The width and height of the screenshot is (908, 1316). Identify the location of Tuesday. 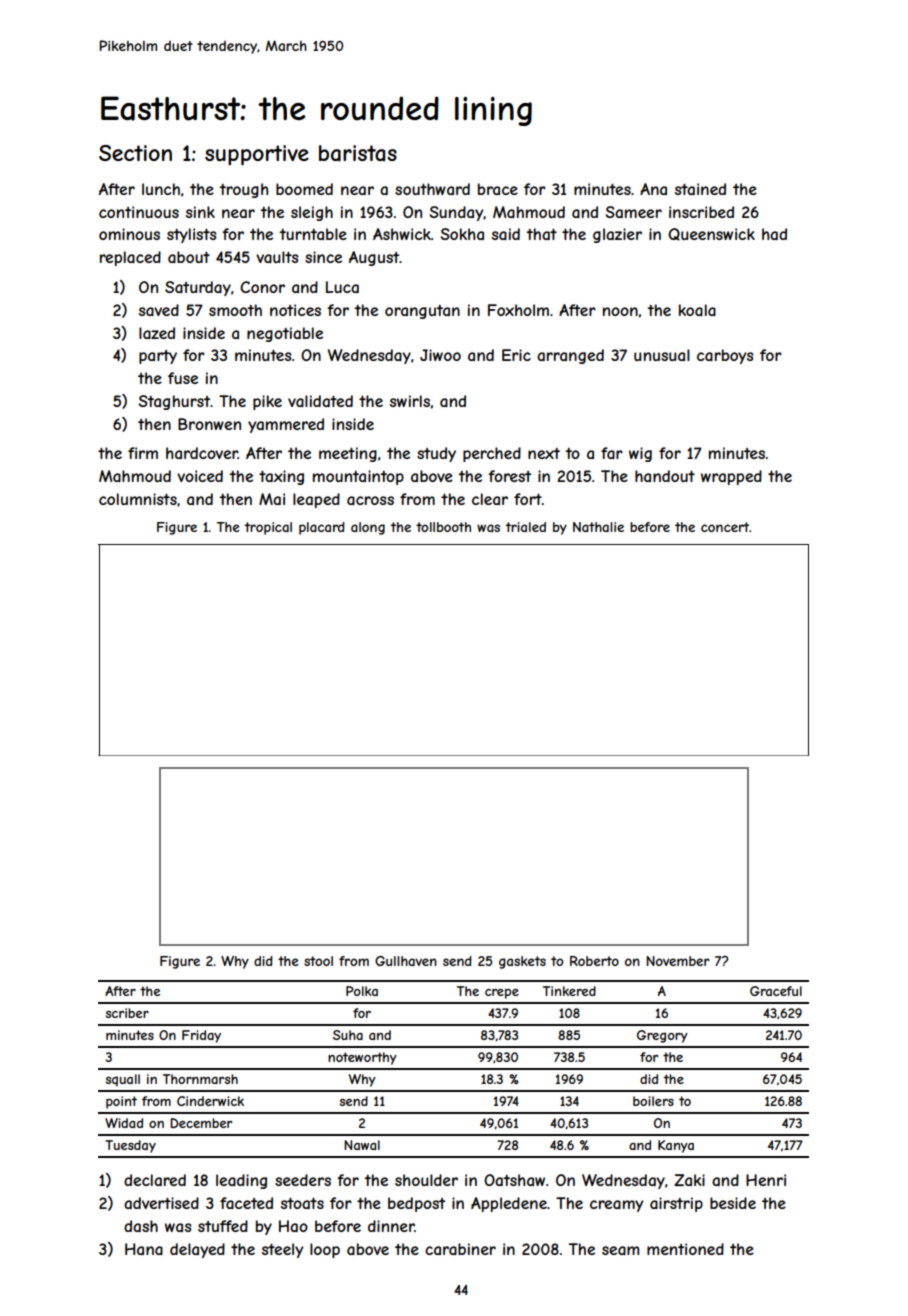
(130, 1146).
